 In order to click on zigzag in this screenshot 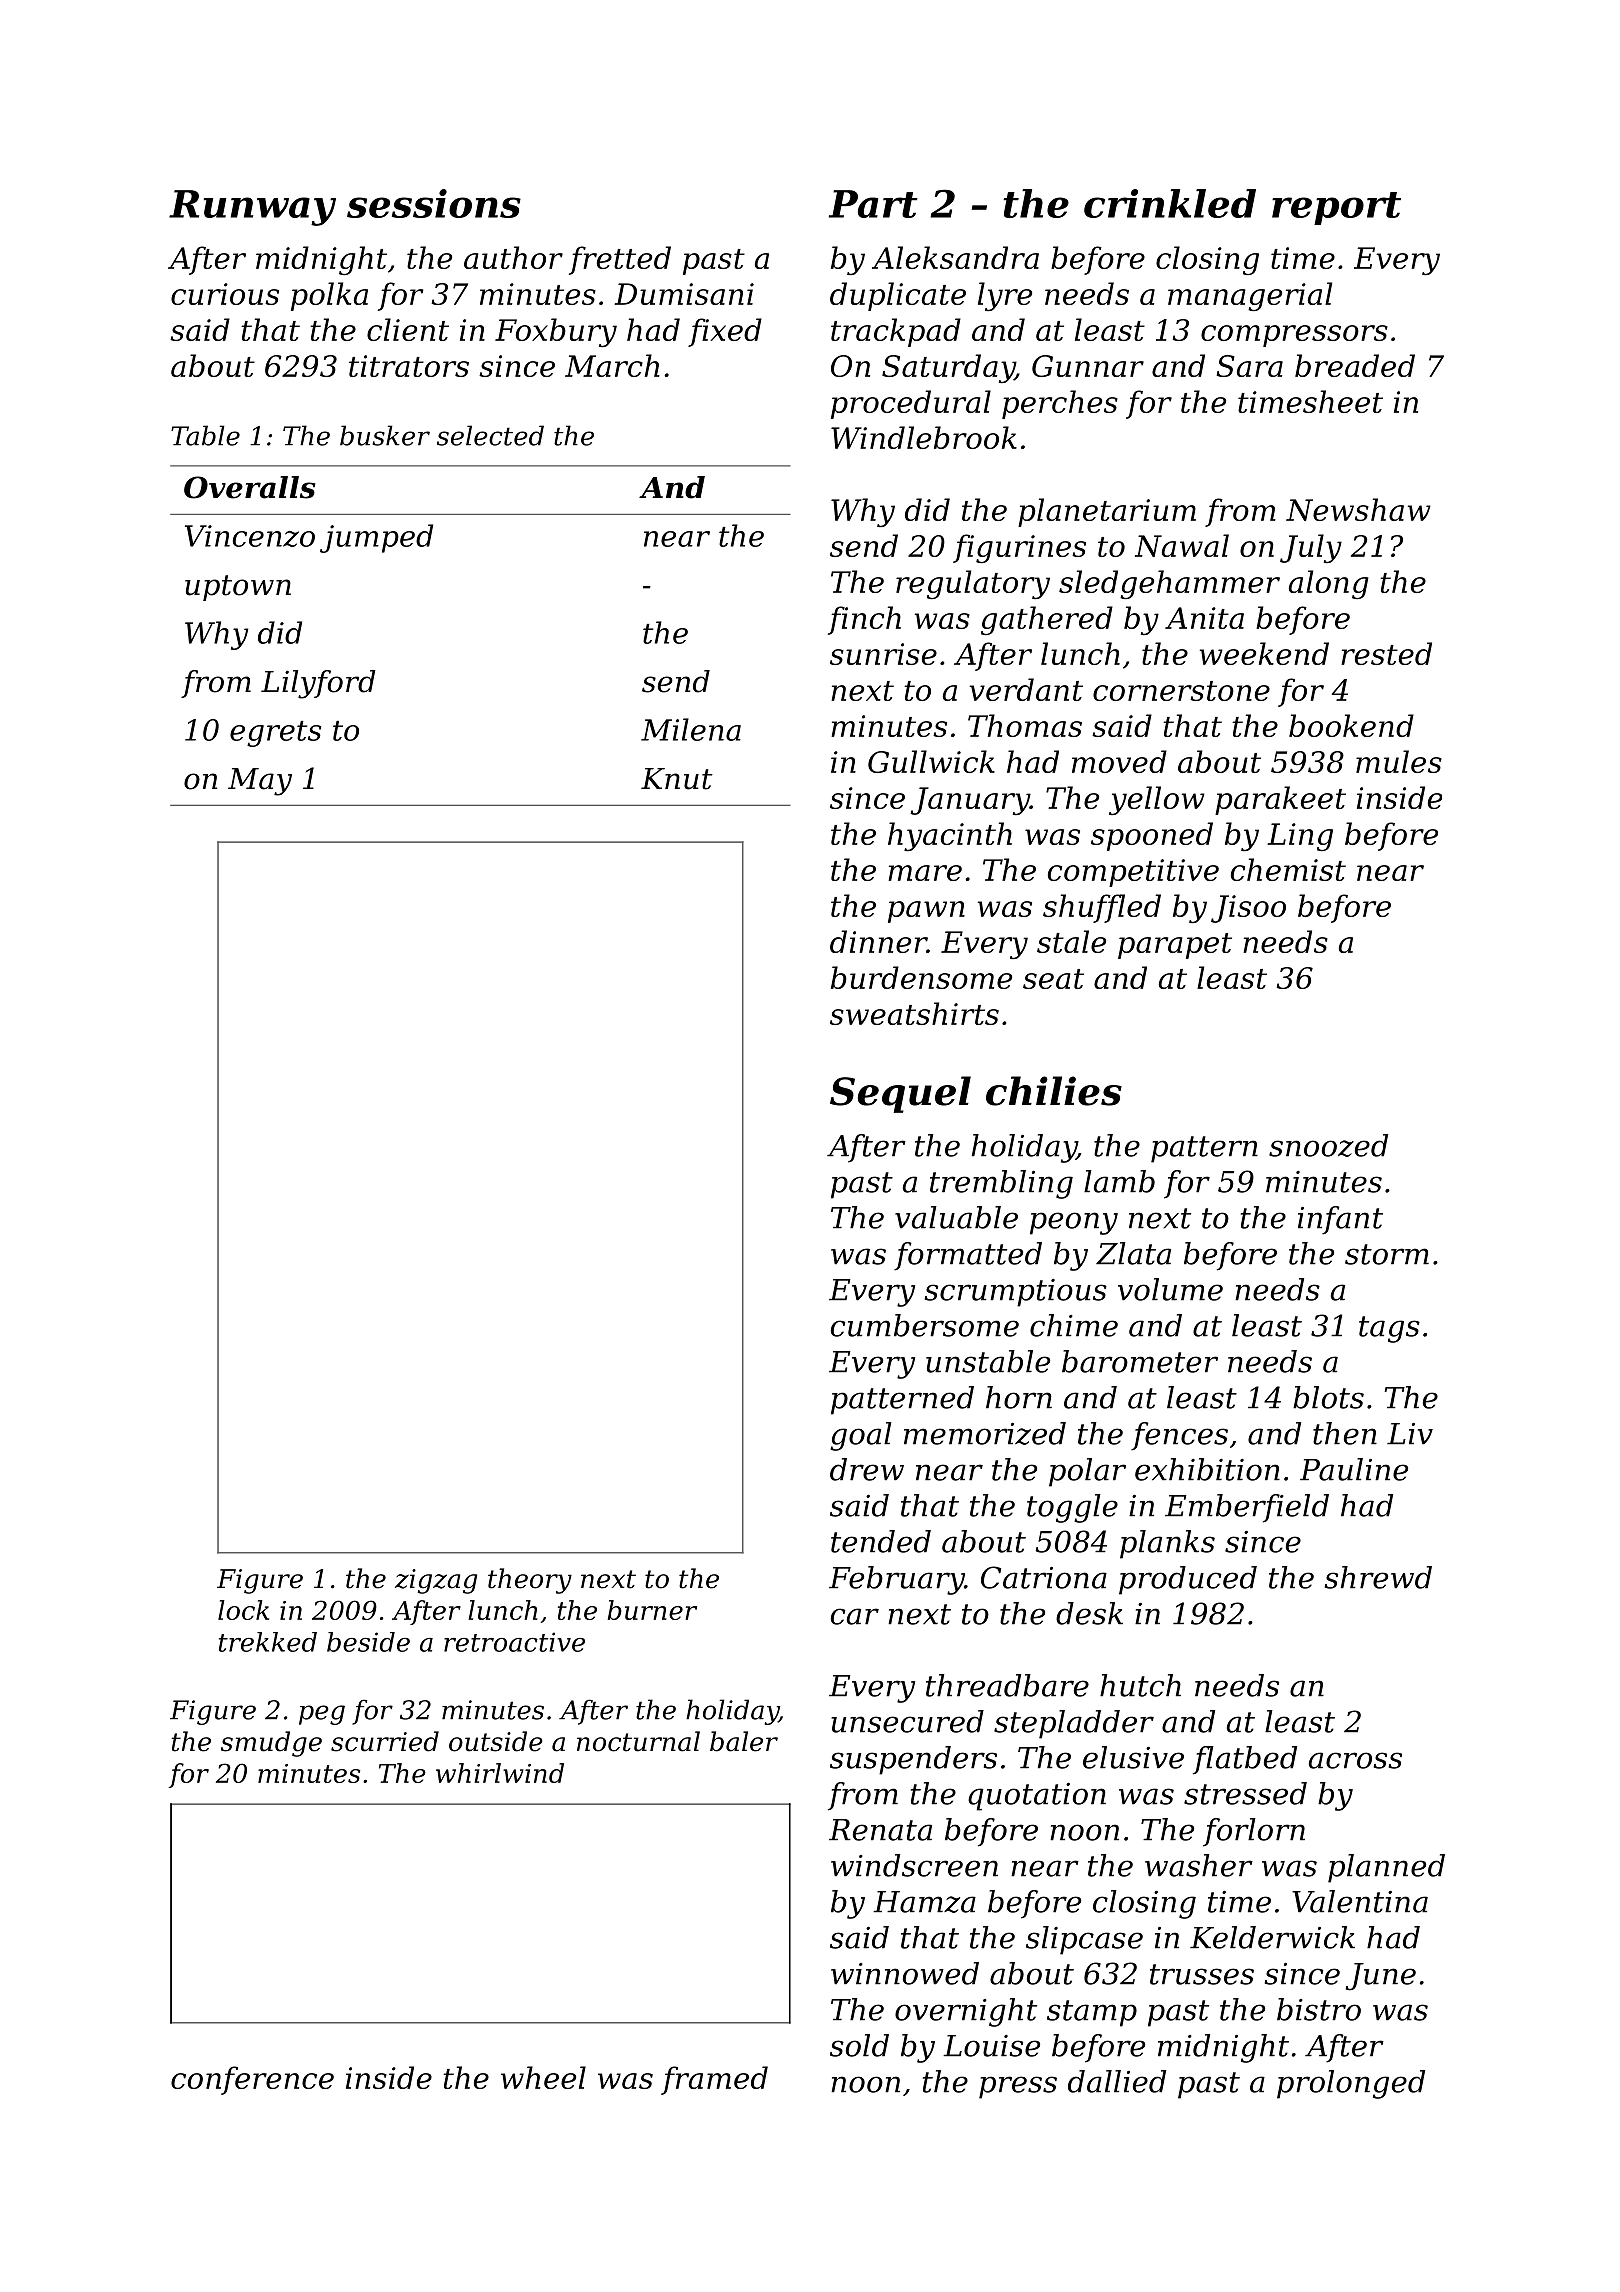, I will do `click(436, 1581)`.
